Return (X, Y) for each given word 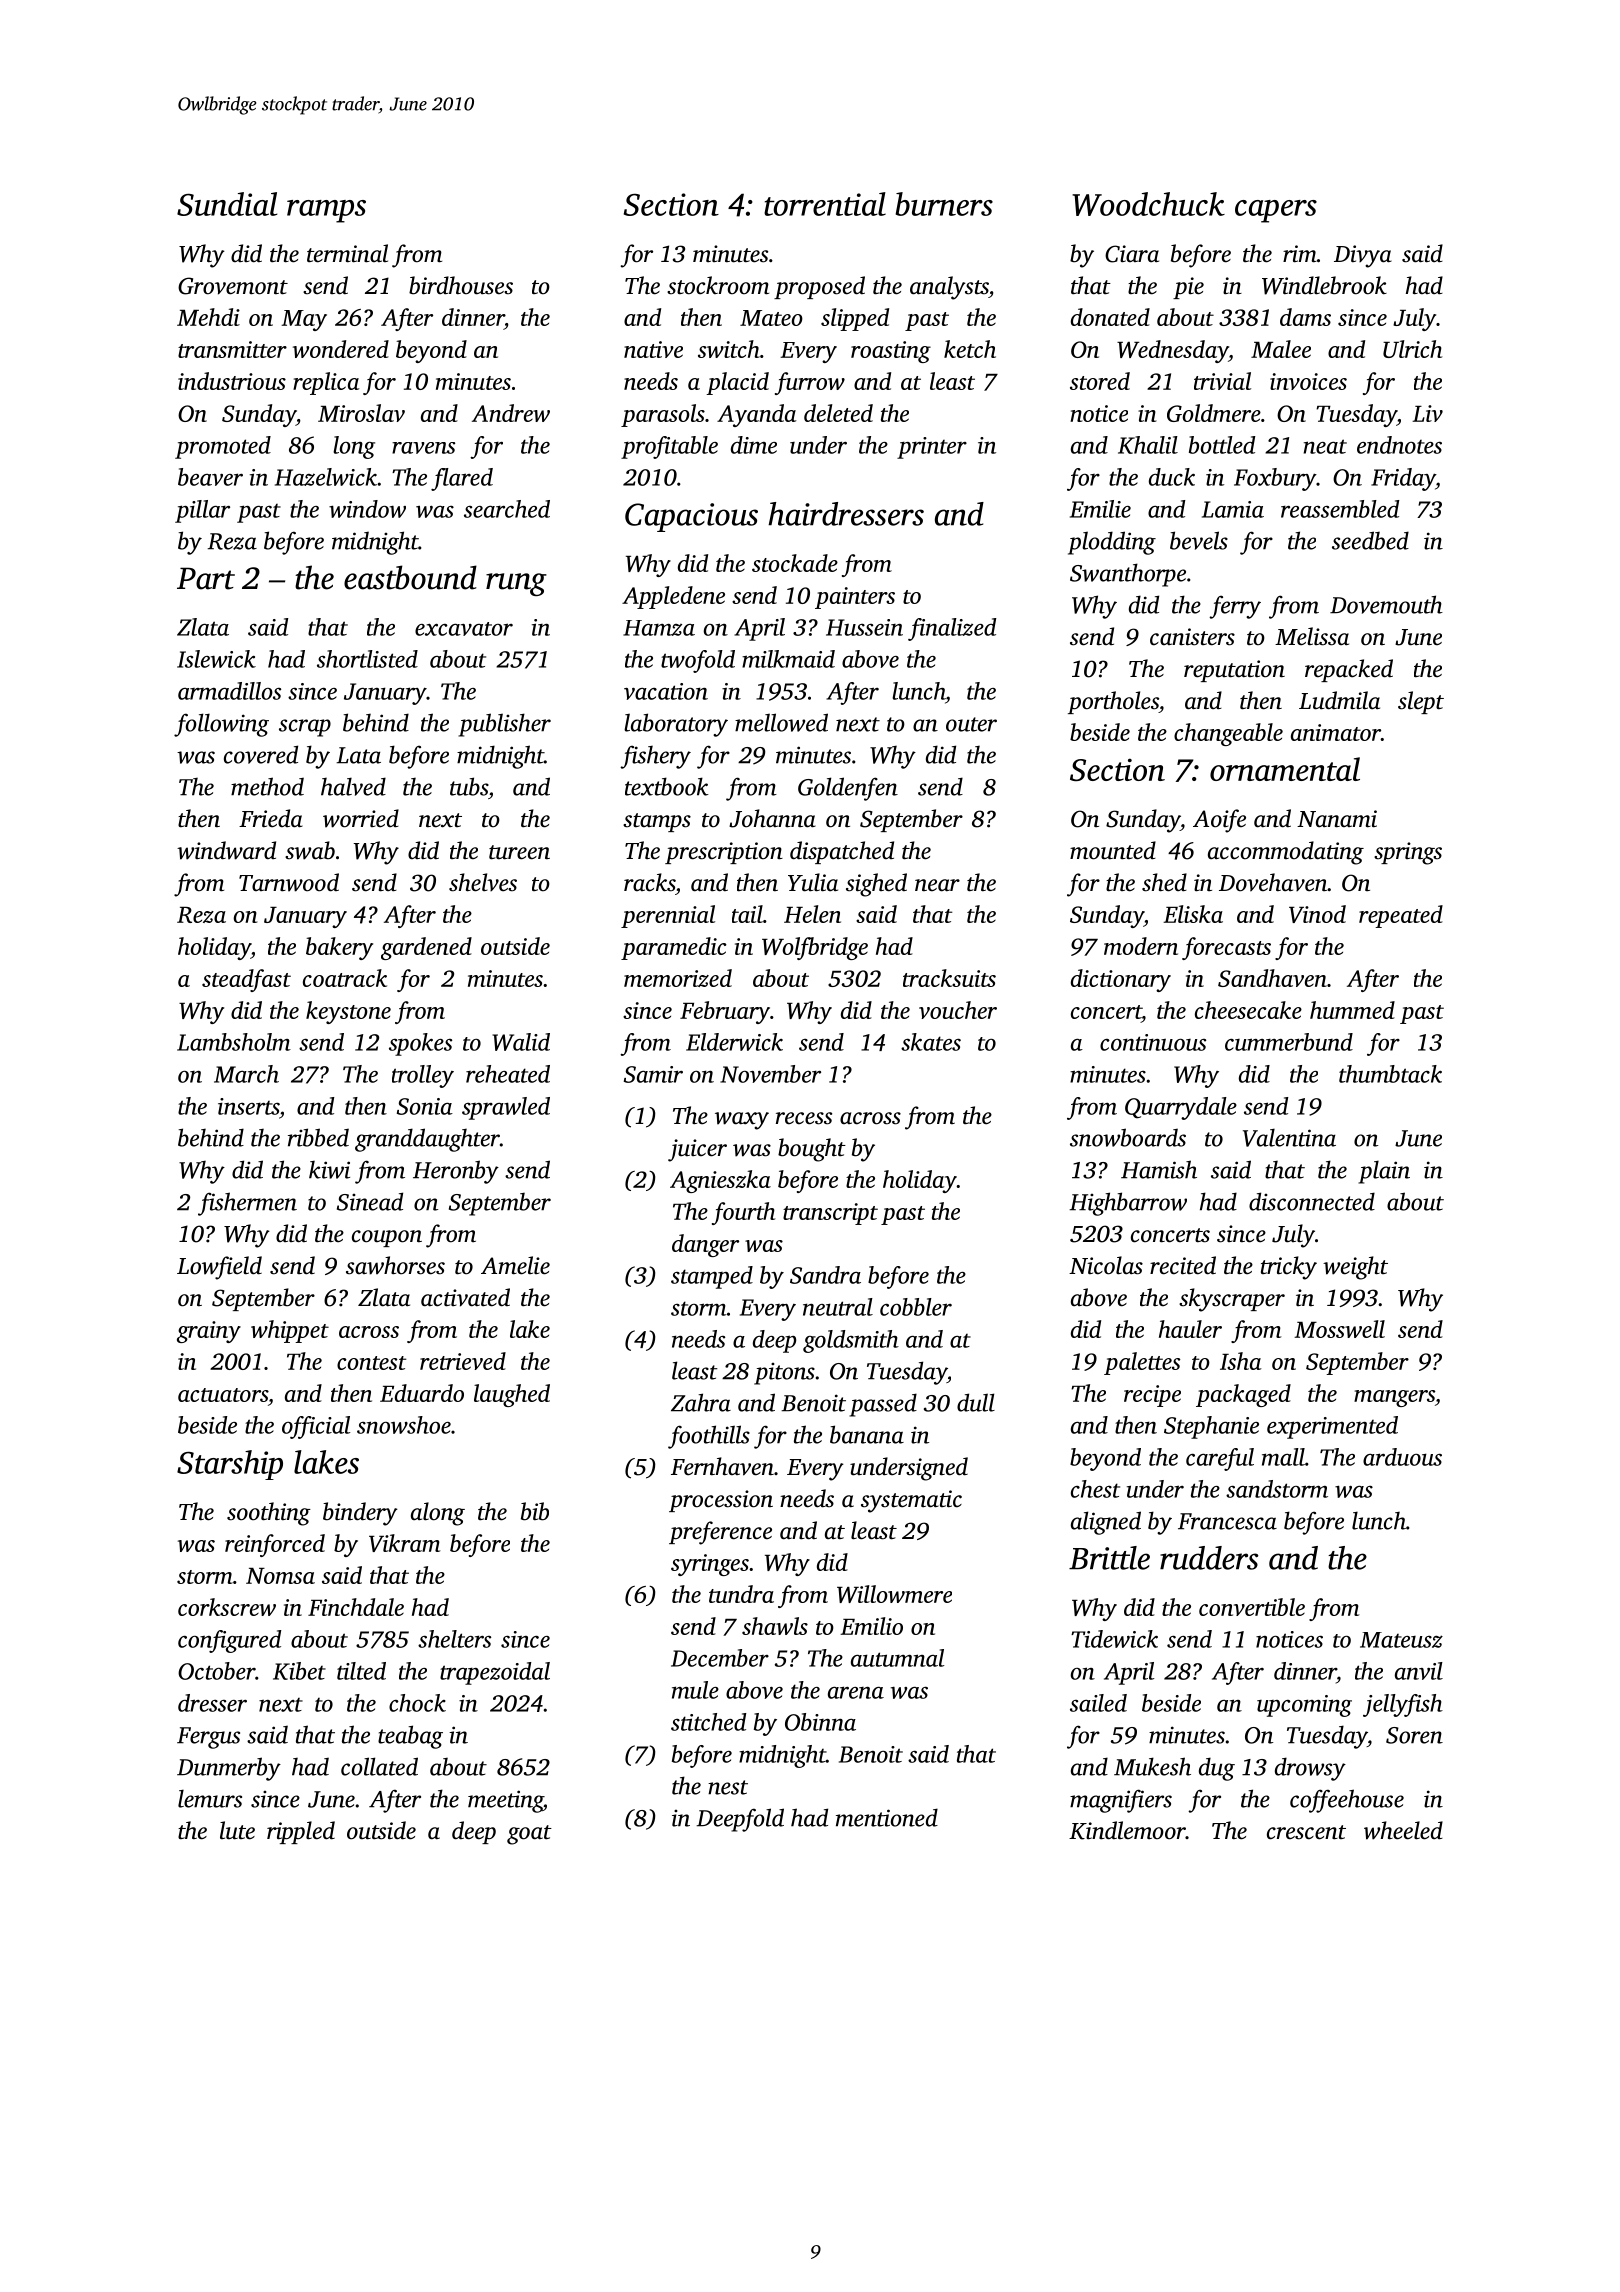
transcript (830, 1214)
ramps (326, 211)
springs (1408, 853)
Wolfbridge (815, 948)
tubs (469, 786)
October (216, 1671)
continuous (1153, 1042)
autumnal (897, 1658)
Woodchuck (1148, 204)
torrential (825, 204)
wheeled (1403, 1830)
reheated (508, 1074)
